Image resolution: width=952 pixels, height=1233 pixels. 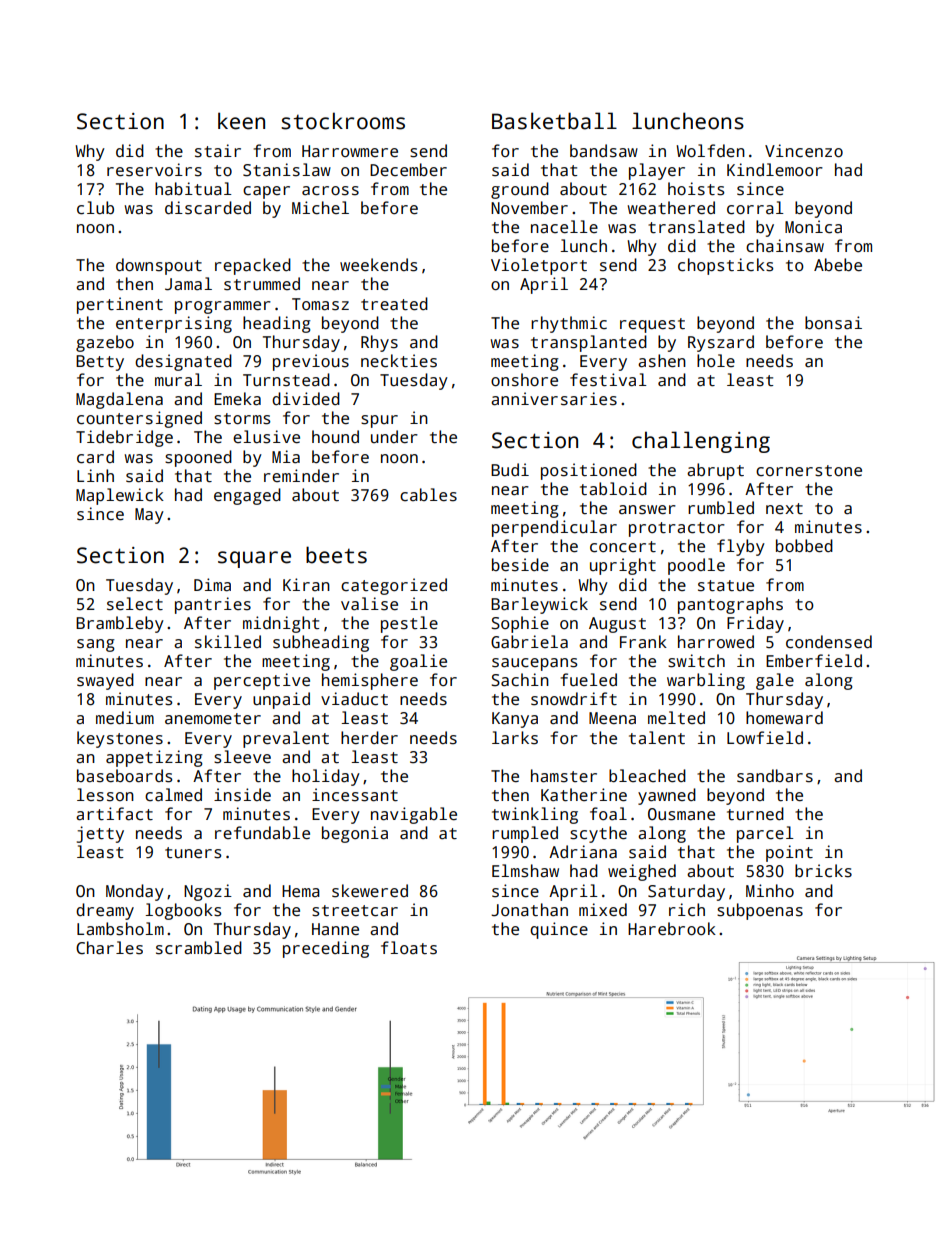 I want to click on Harrowmere, so click(x=350, y=151).
